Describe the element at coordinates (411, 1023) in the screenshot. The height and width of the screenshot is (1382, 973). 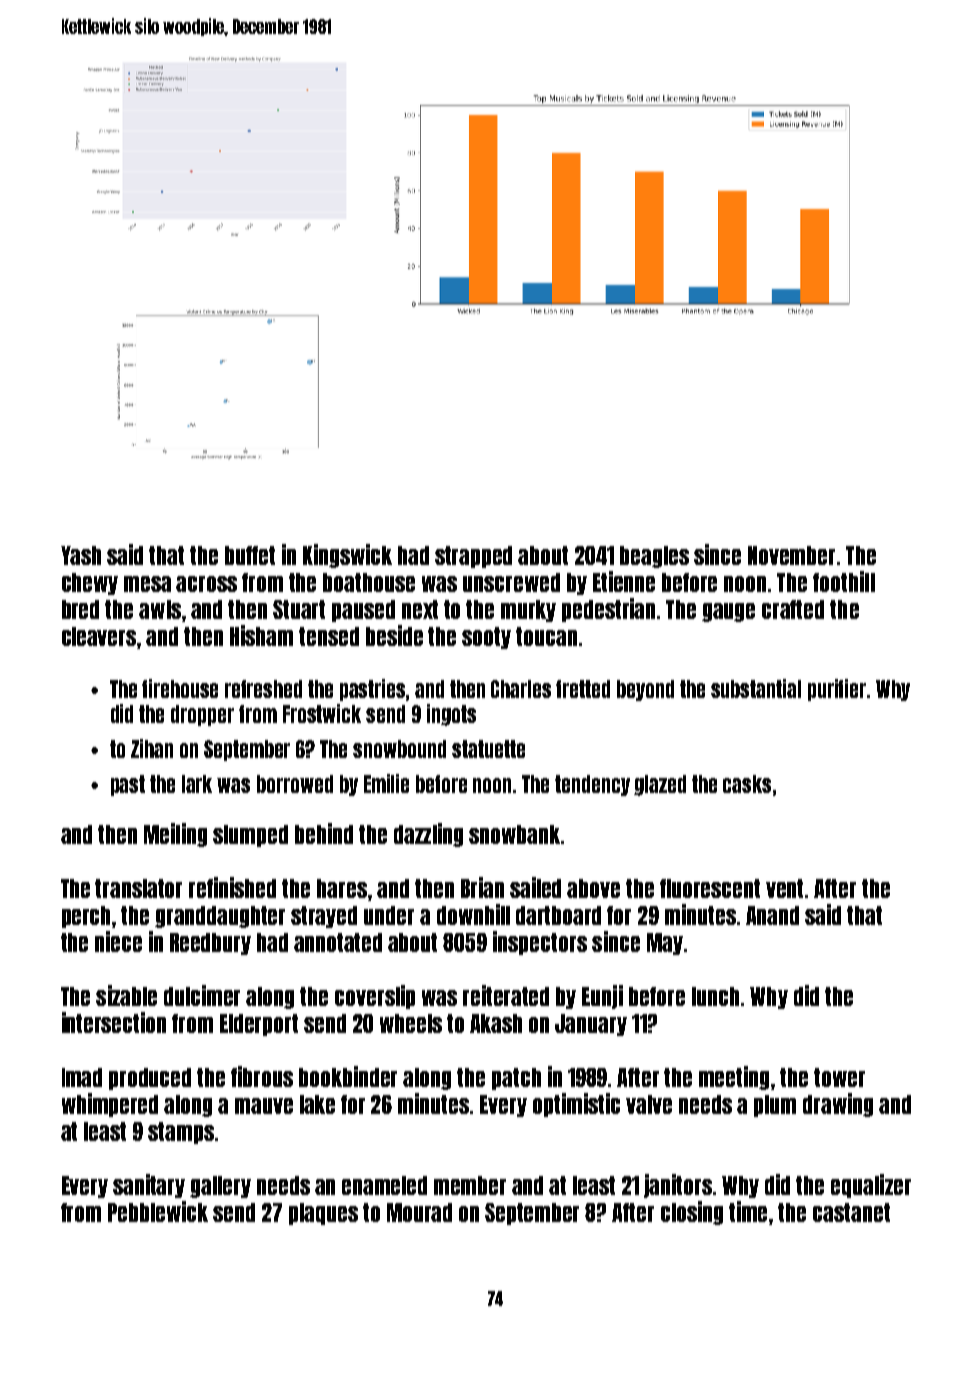
I see `wheels` at that location.
